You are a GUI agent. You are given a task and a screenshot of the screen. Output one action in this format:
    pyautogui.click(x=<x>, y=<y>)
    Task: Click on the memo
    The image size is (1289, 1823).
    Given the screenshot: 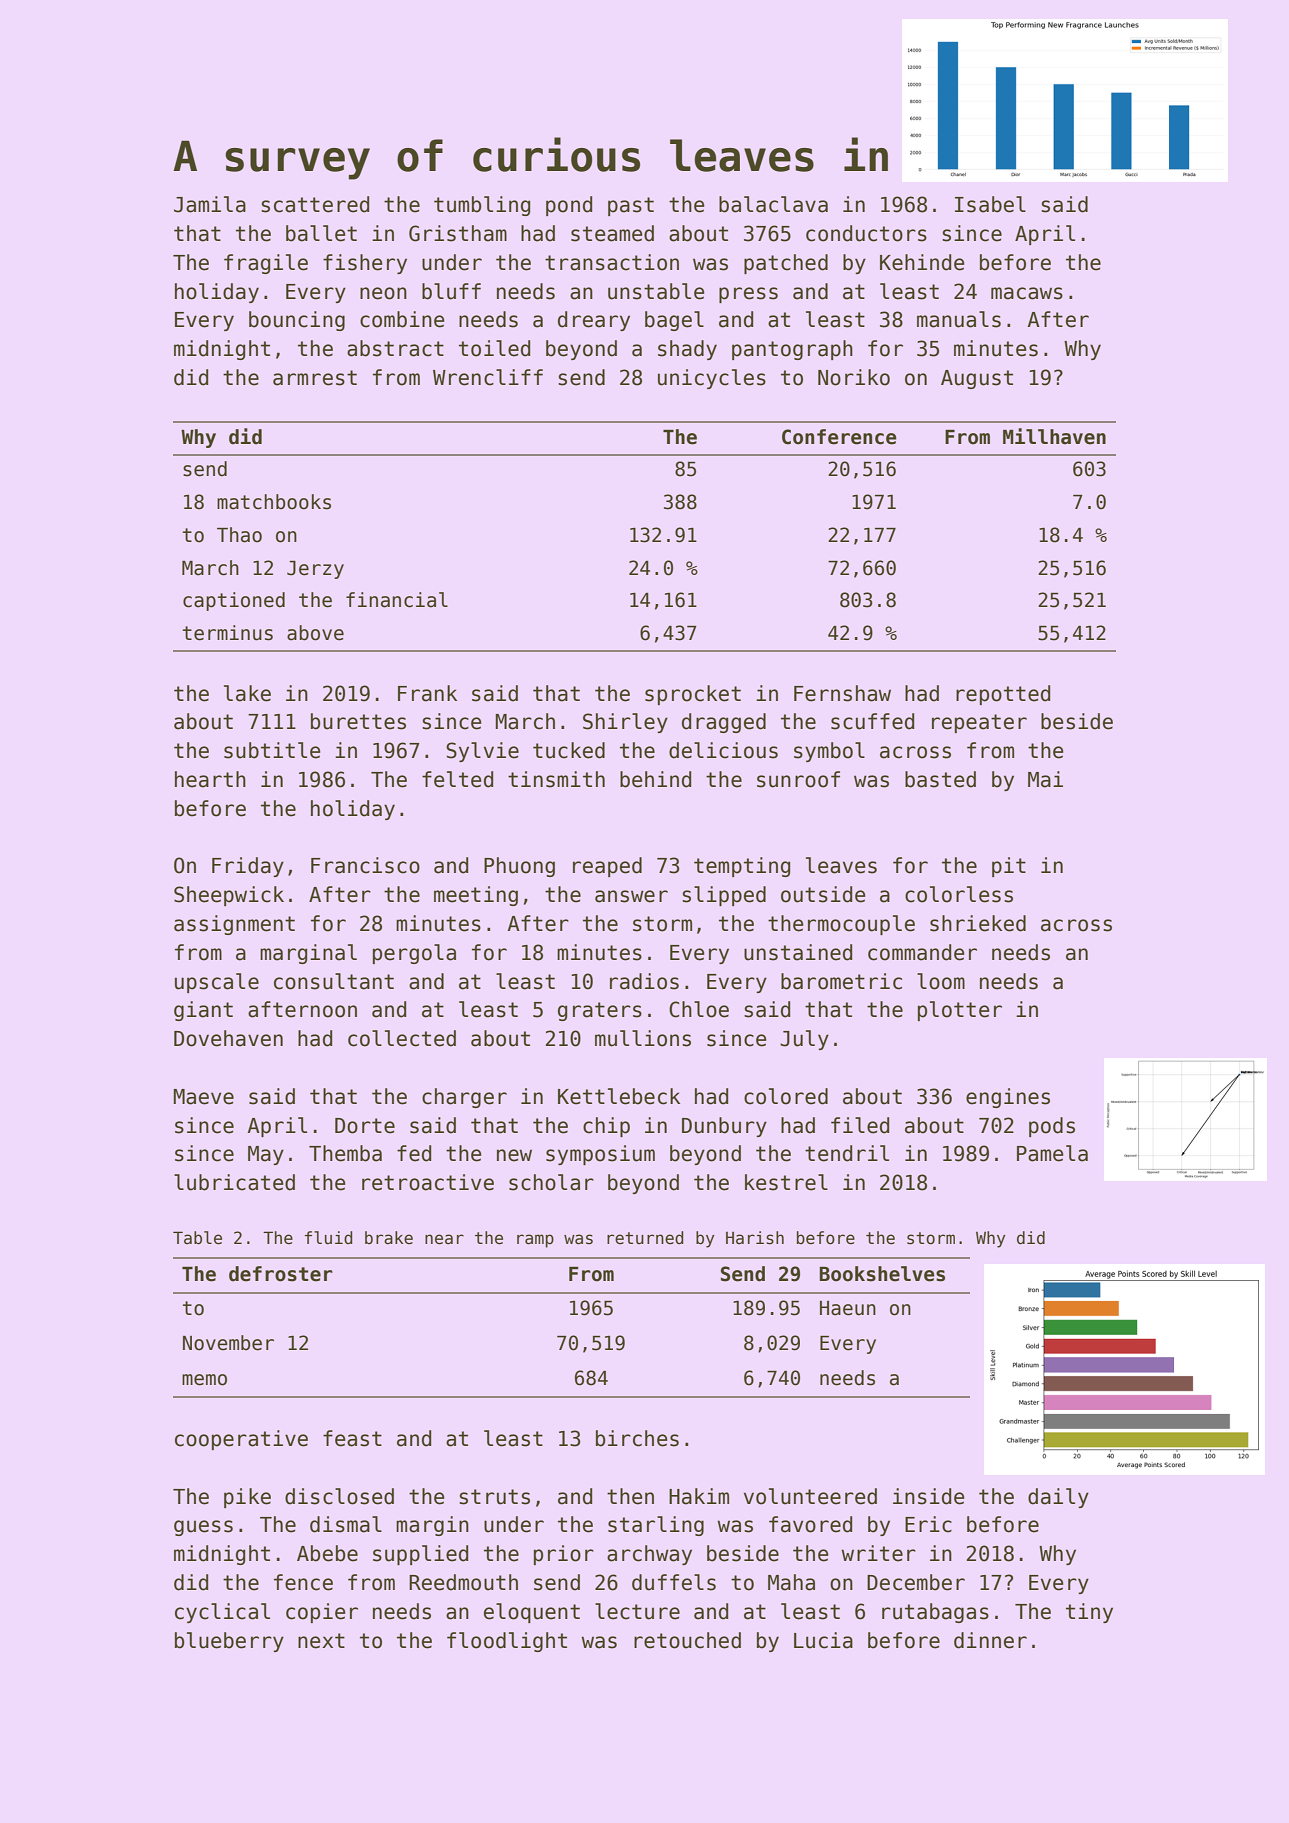 What is the action you would take?
    pyautogui.click(x=204, y=1380)
